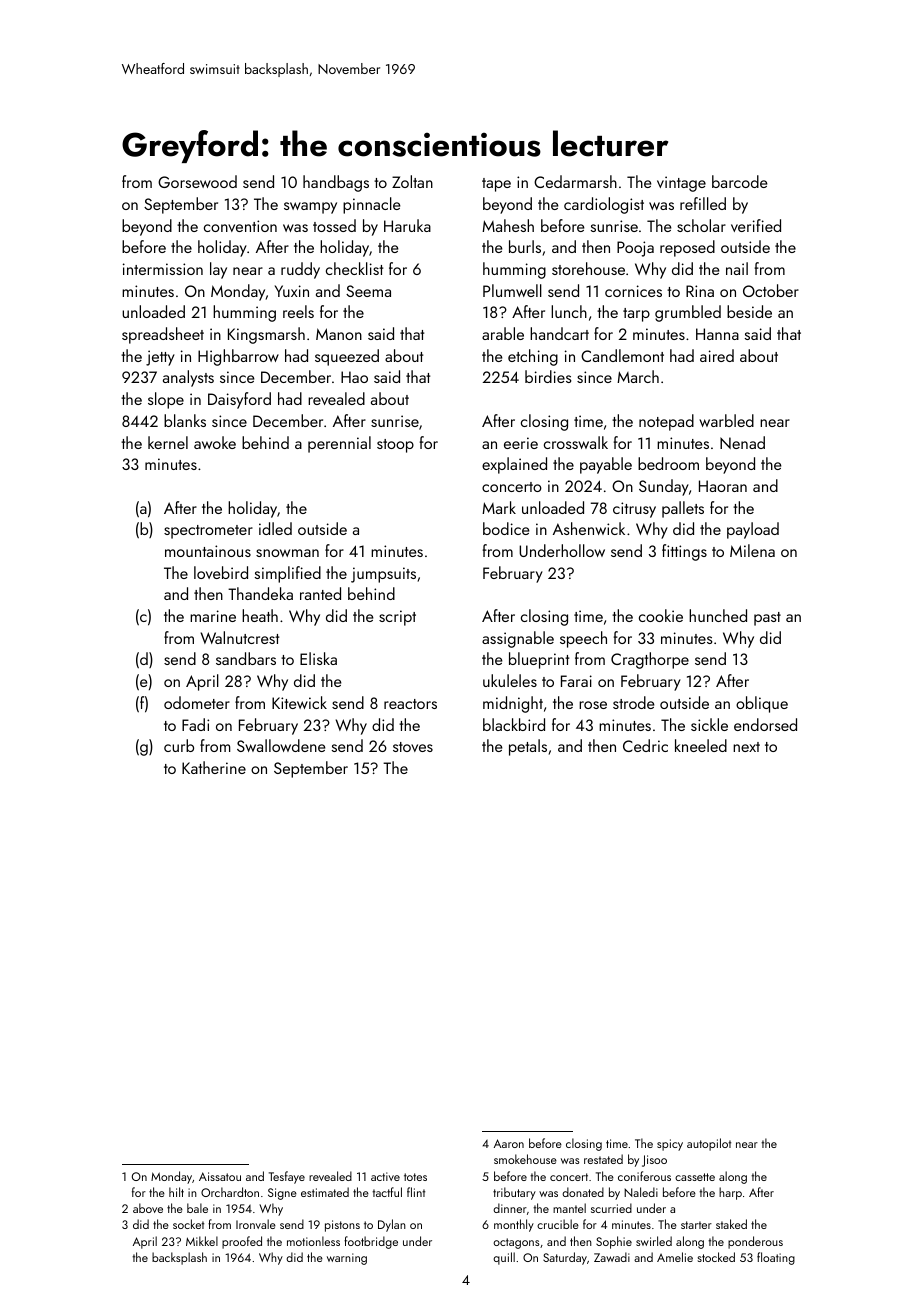  Describe the element at coordinates (281, 745) in the screenshot. I see `Swallowdene` at that location.
